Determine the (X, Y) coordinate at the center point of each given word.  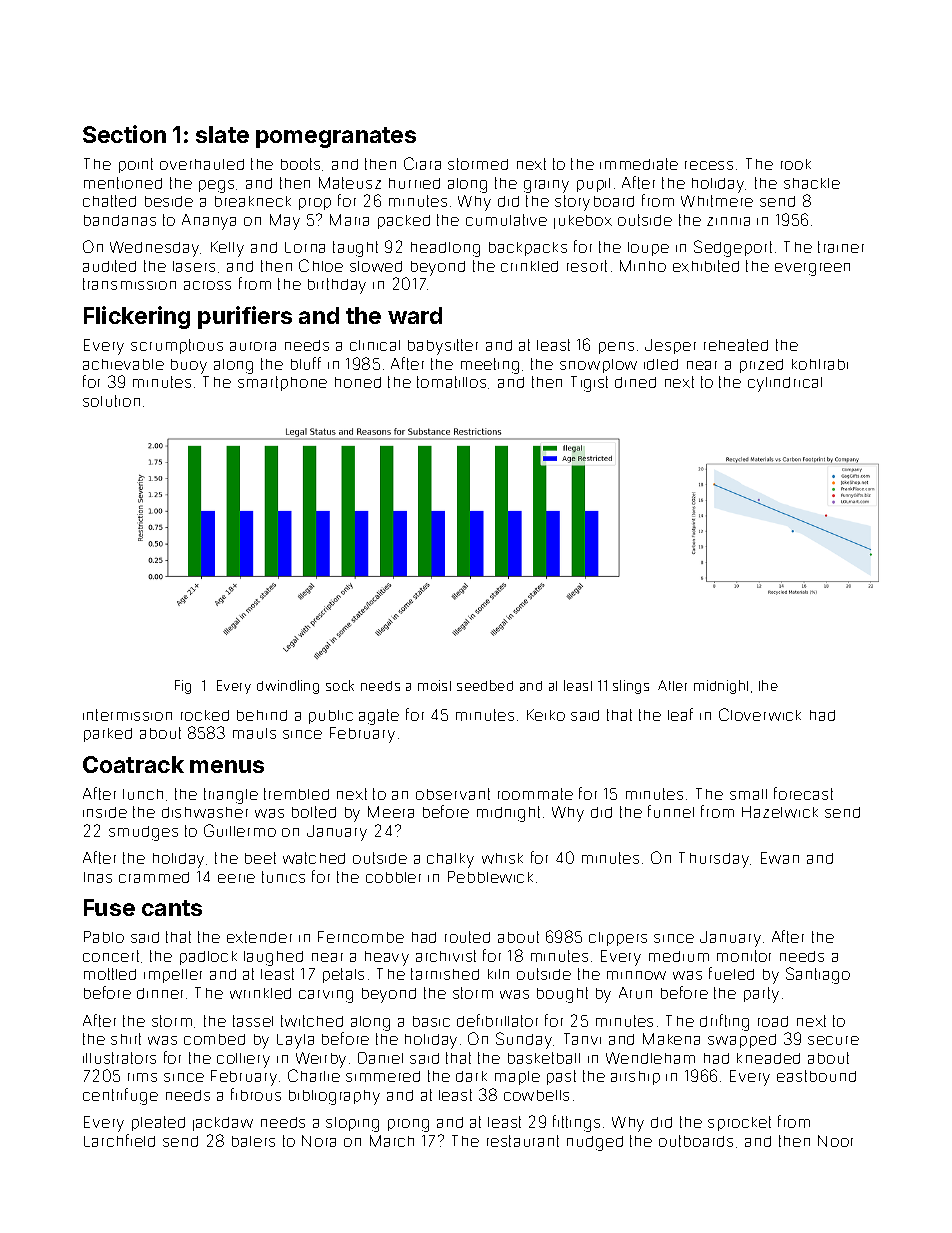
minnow (636, 975)
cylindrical (785, 384)
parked (108, 735)
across (207, 285)
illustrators (119, 1058)
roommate (535, 794)
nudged (595, 1143)
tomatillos (451, 382)
